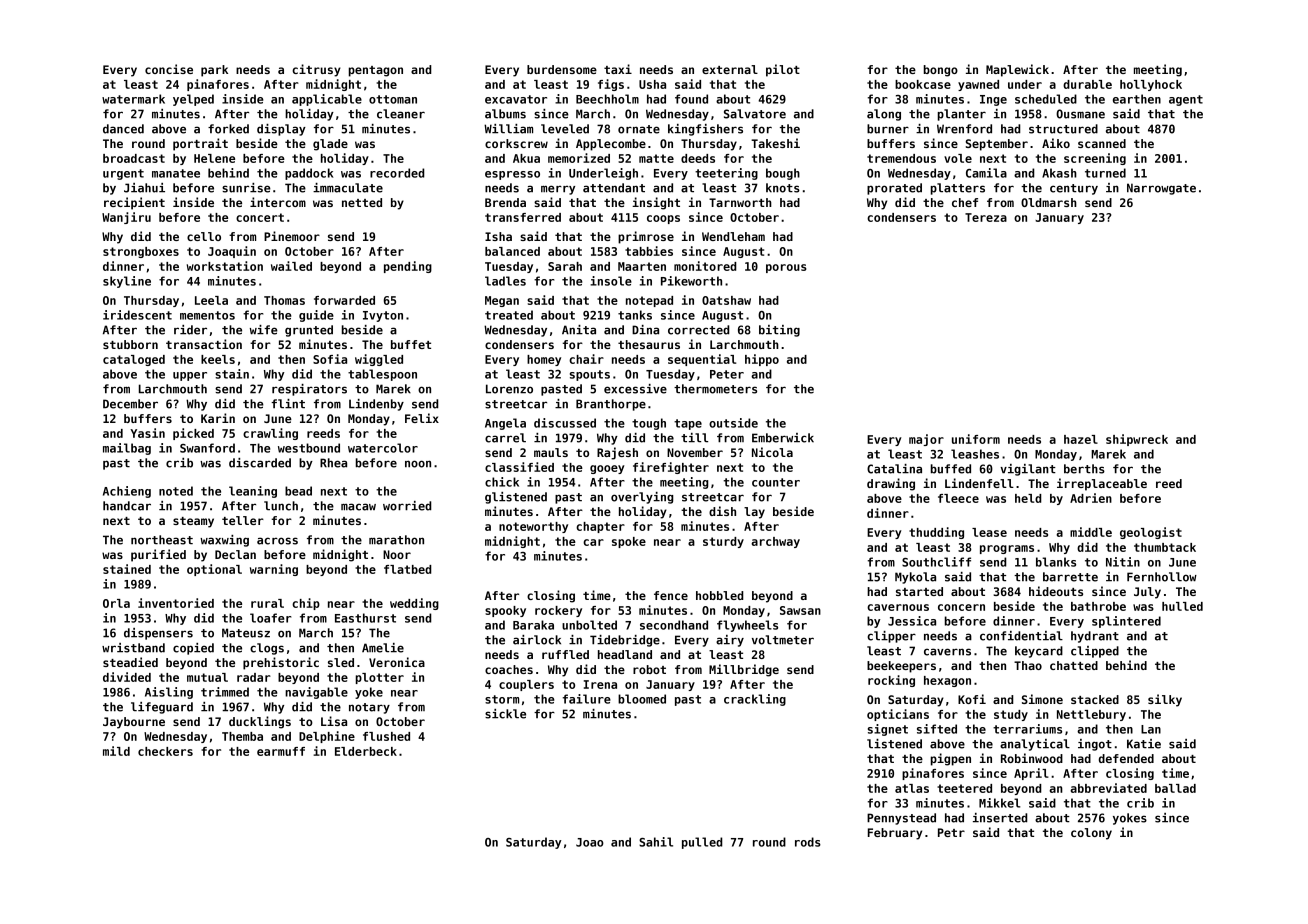  Describe the element at coordinates (214, 71) in the image. I see `park` at that location.
